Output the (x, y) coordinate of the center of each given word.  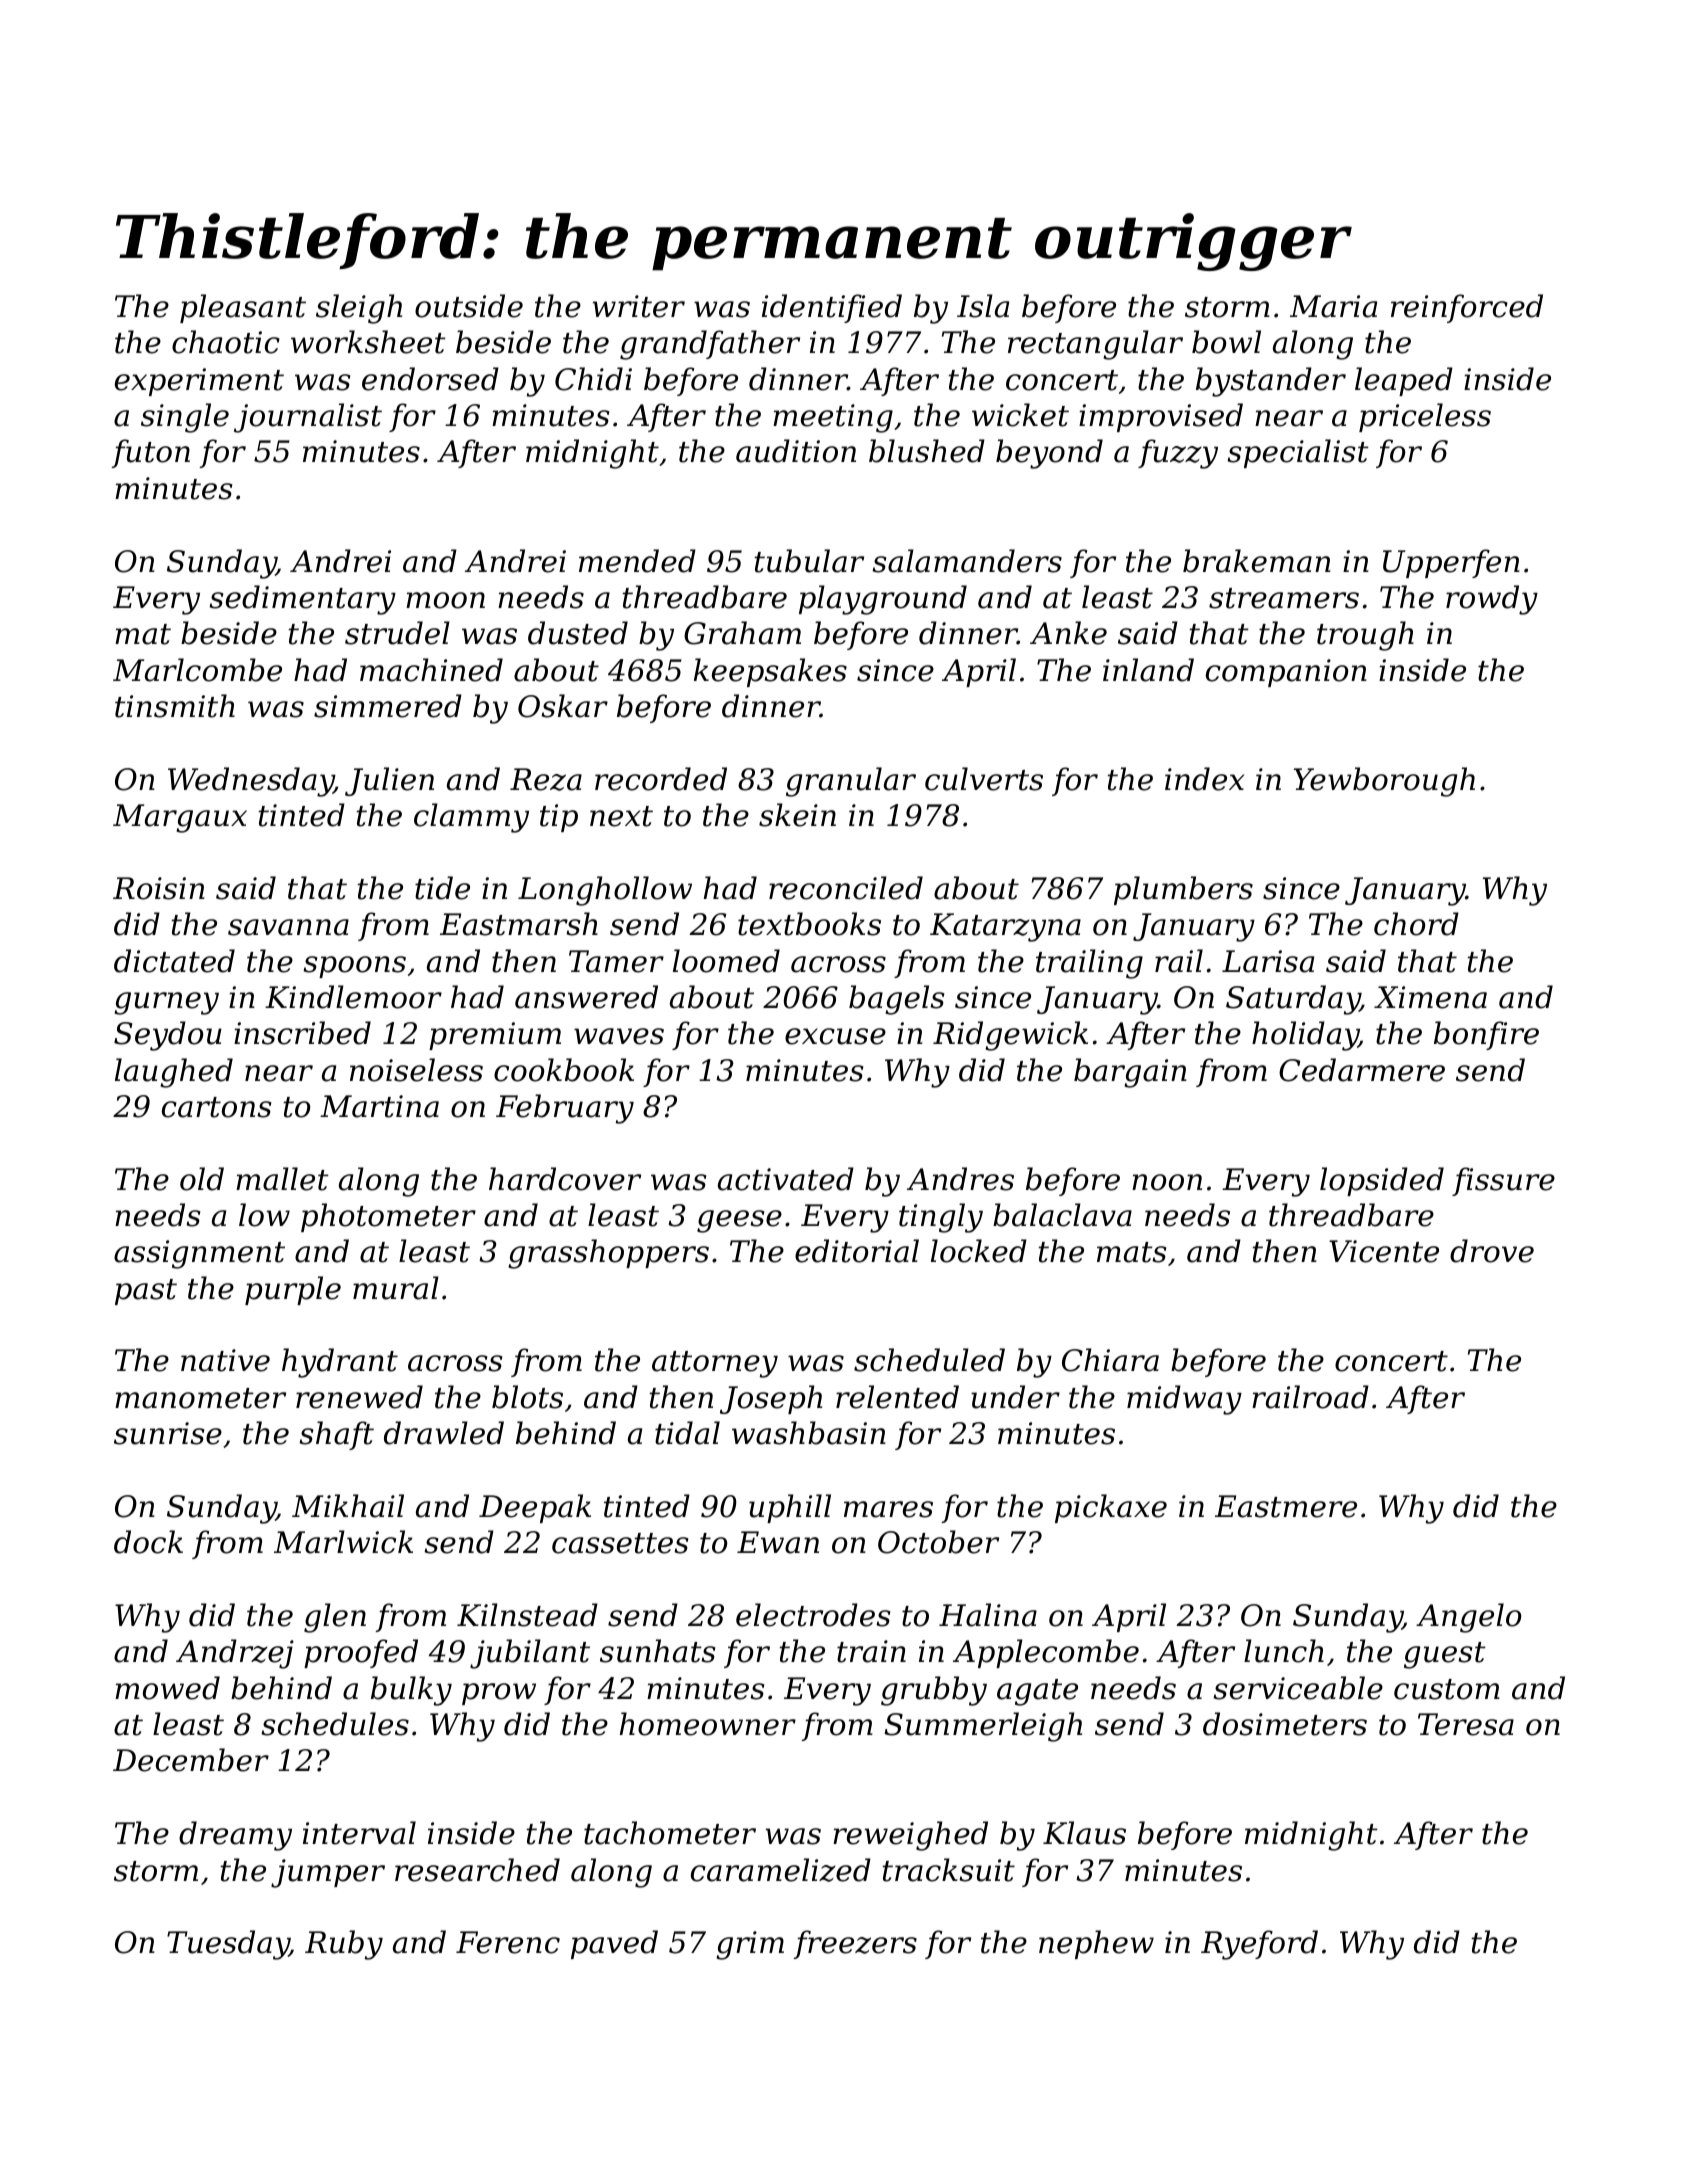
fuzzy (1178, 454)
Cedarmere (1362, 1070)
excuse (835, 1036)
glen (335, 1618)
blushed (927, 451)
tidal (687, 1433)
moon (445, 600)
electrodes (813, 1615)
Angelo (1468, 1618)
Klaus (1084, 1833)
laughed (174, 1073)
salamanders (967, 561)
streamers (1284, 598)
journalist (308, 418)
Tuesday (228, 1945)
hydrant (340, 1363)
